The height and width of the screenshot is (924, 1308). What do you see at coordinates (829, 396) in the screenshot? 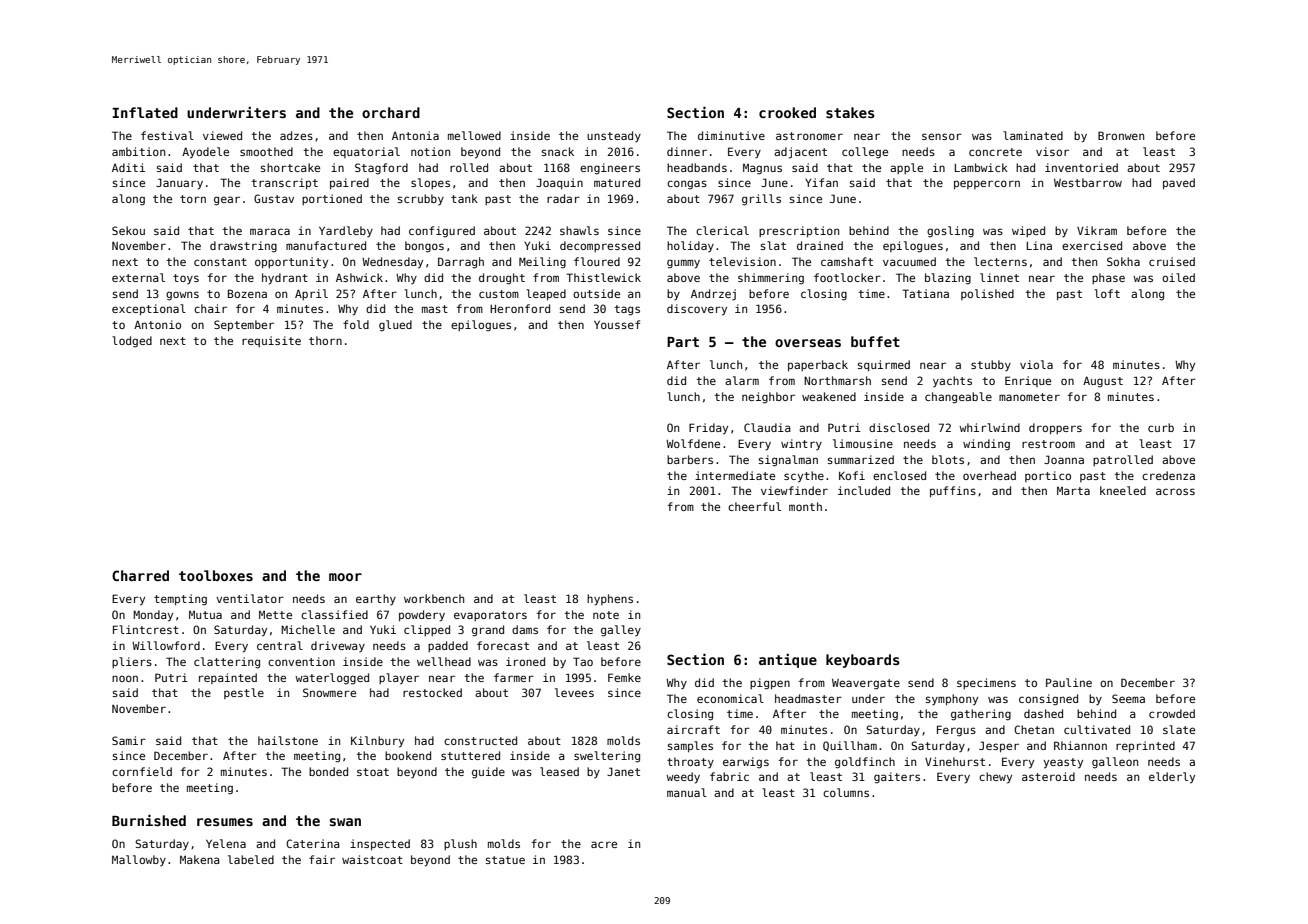
I see `weakened` at bounding box center [829, 396].
